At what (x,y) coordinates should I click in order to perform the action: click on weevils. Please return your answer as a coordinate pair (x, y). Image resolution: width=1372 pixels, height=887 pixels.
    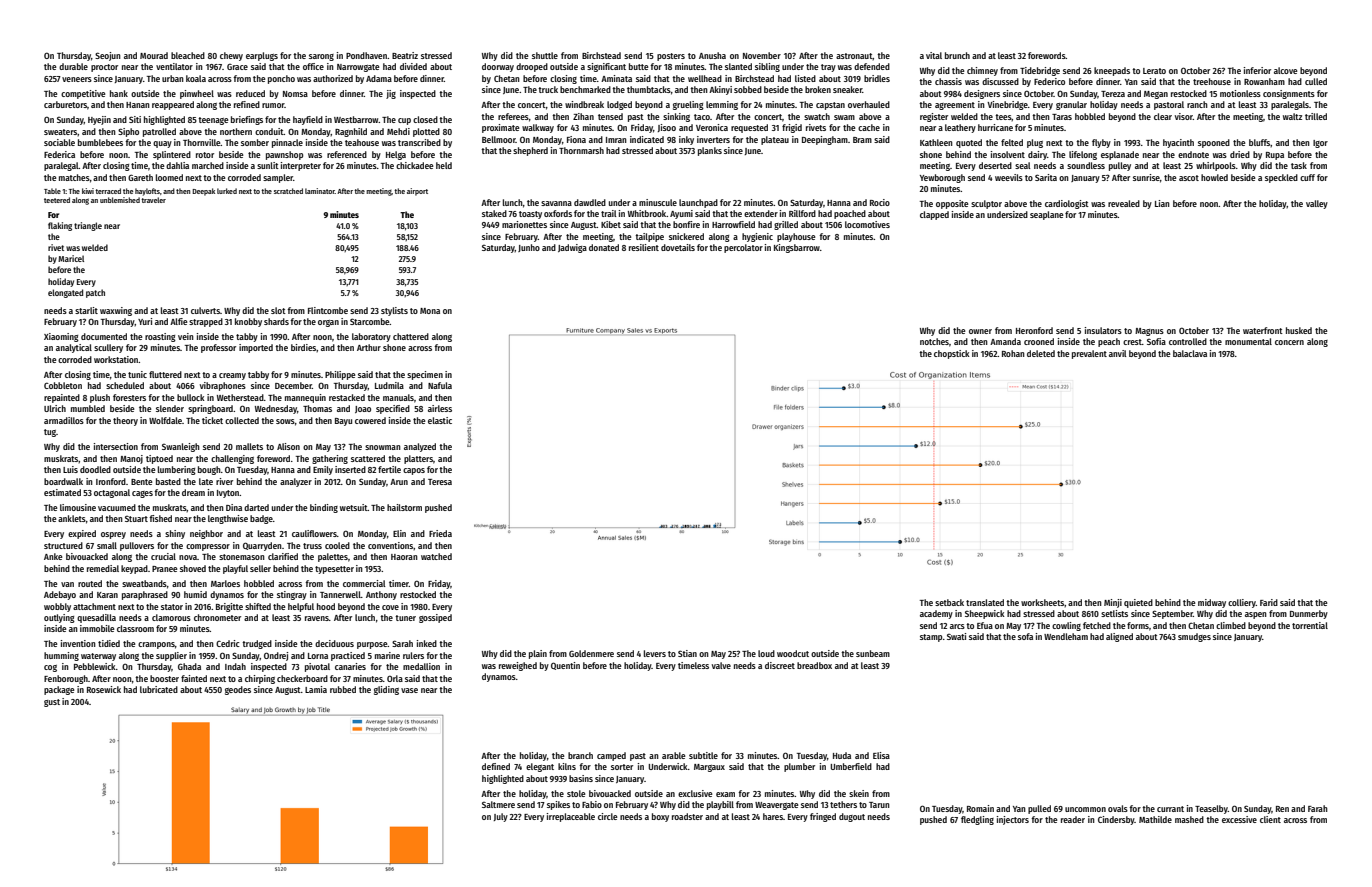
    Looking at the image, I should click on (1009, 177).
